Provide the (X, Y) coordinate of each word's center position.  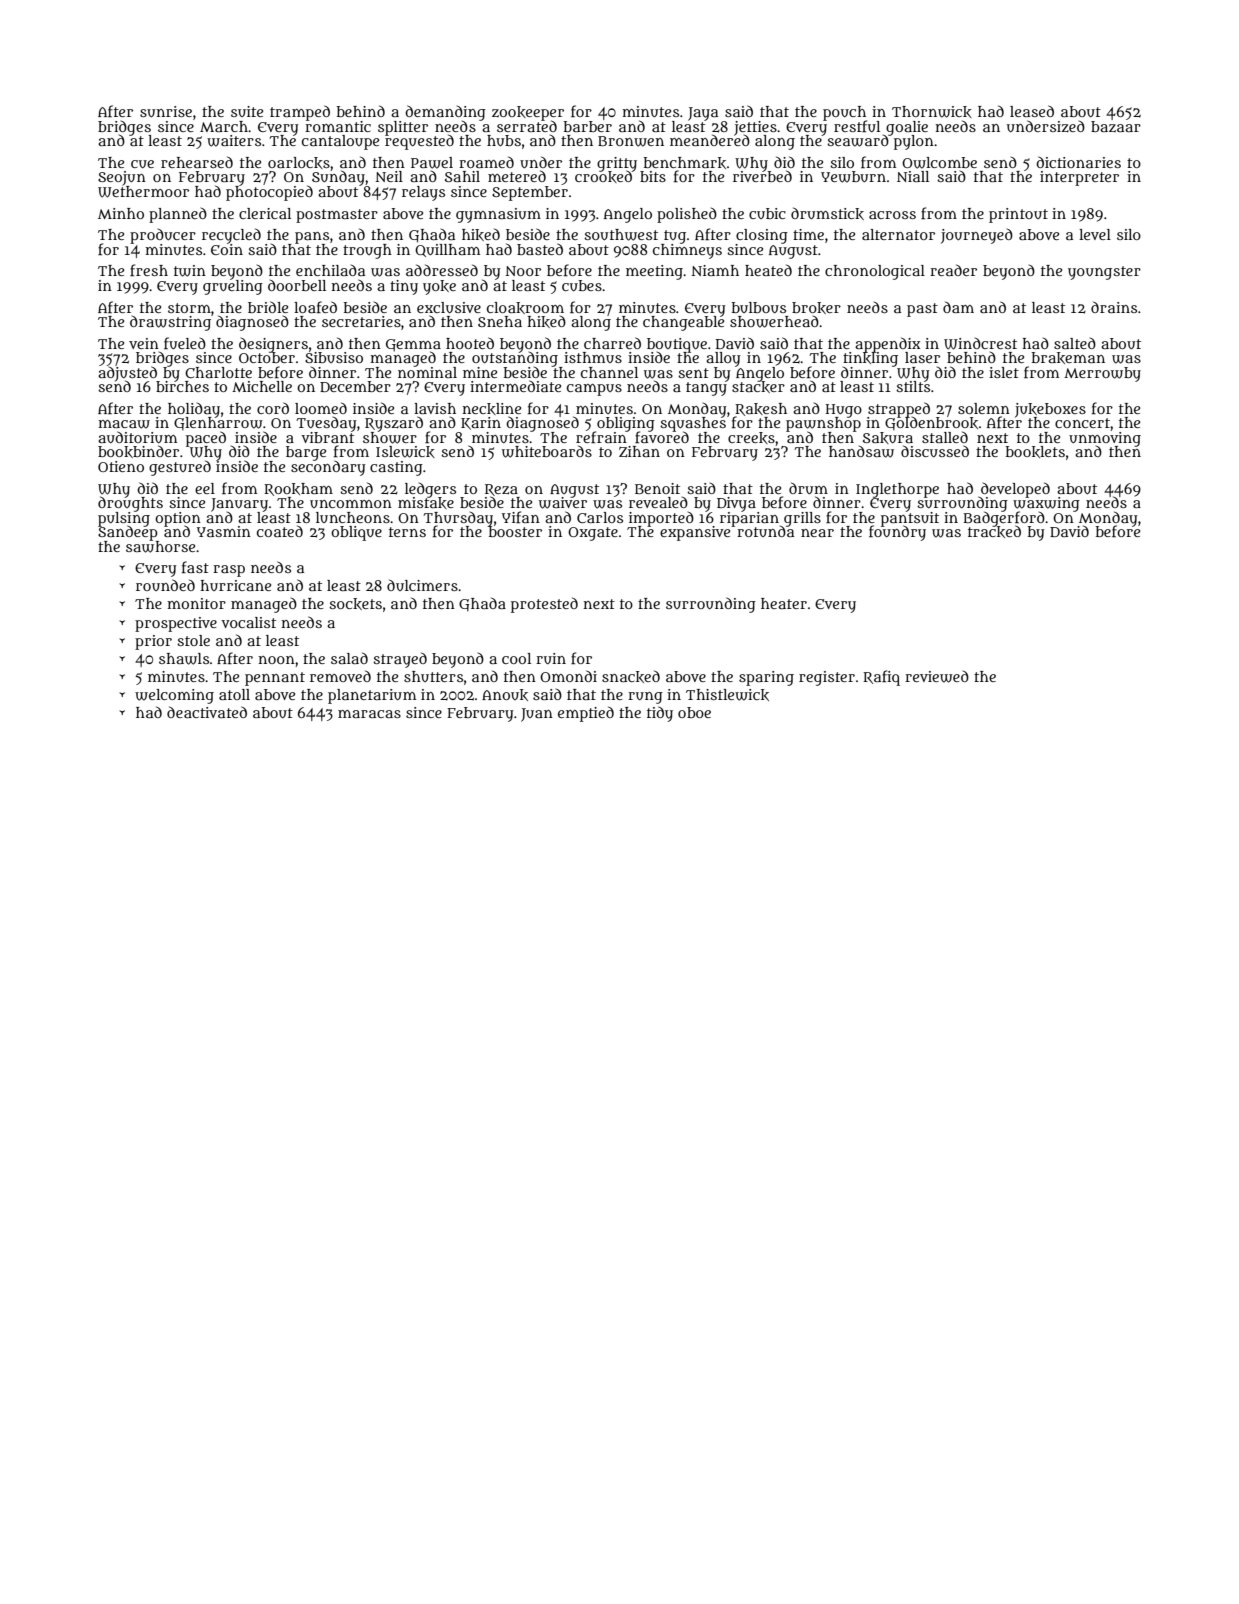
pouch (844, 113)
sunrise (166, 111)
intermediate (515, 386)
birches (182, 386)
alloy (723, 359)
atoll (234, 694)
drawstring (170, 323)
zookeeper (528, 113)
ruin (551, 658)
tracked (994, 532)
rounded (165, 585)
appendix (887, 344)
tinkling (870, 359)
